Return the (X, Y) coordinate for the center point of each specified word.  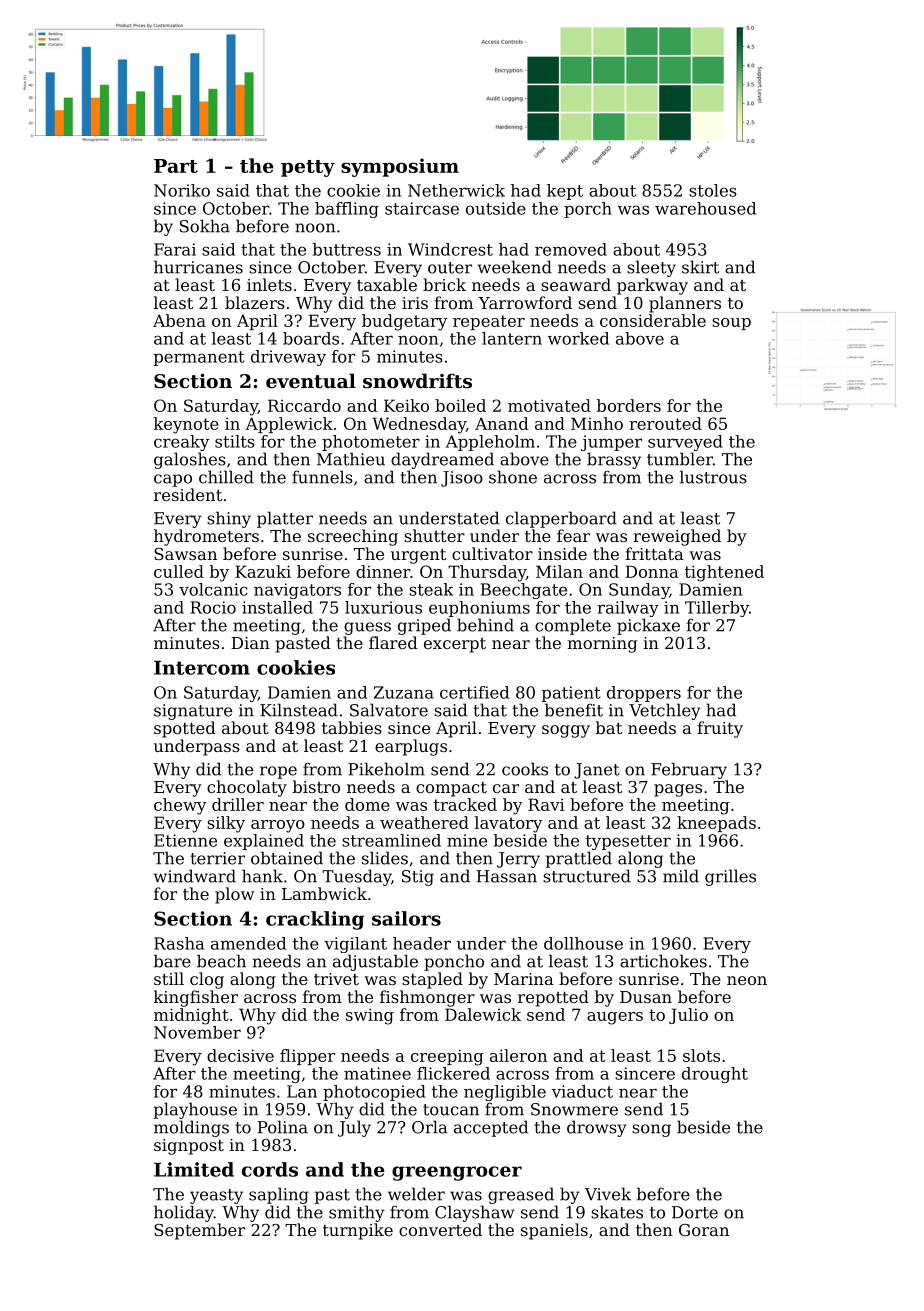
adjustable (375, 962)
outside (496, 208)
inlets (269, 284)
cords (270, 1169)
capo (173, 480)
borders (629, 405)
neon (747, 980)
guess (367, 628)
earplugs (411, 747)
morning (602, 645)
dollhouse (583, 943)
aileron (518, 1055)
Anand (502, 423)
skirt (700, 267)
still (169, 978)
